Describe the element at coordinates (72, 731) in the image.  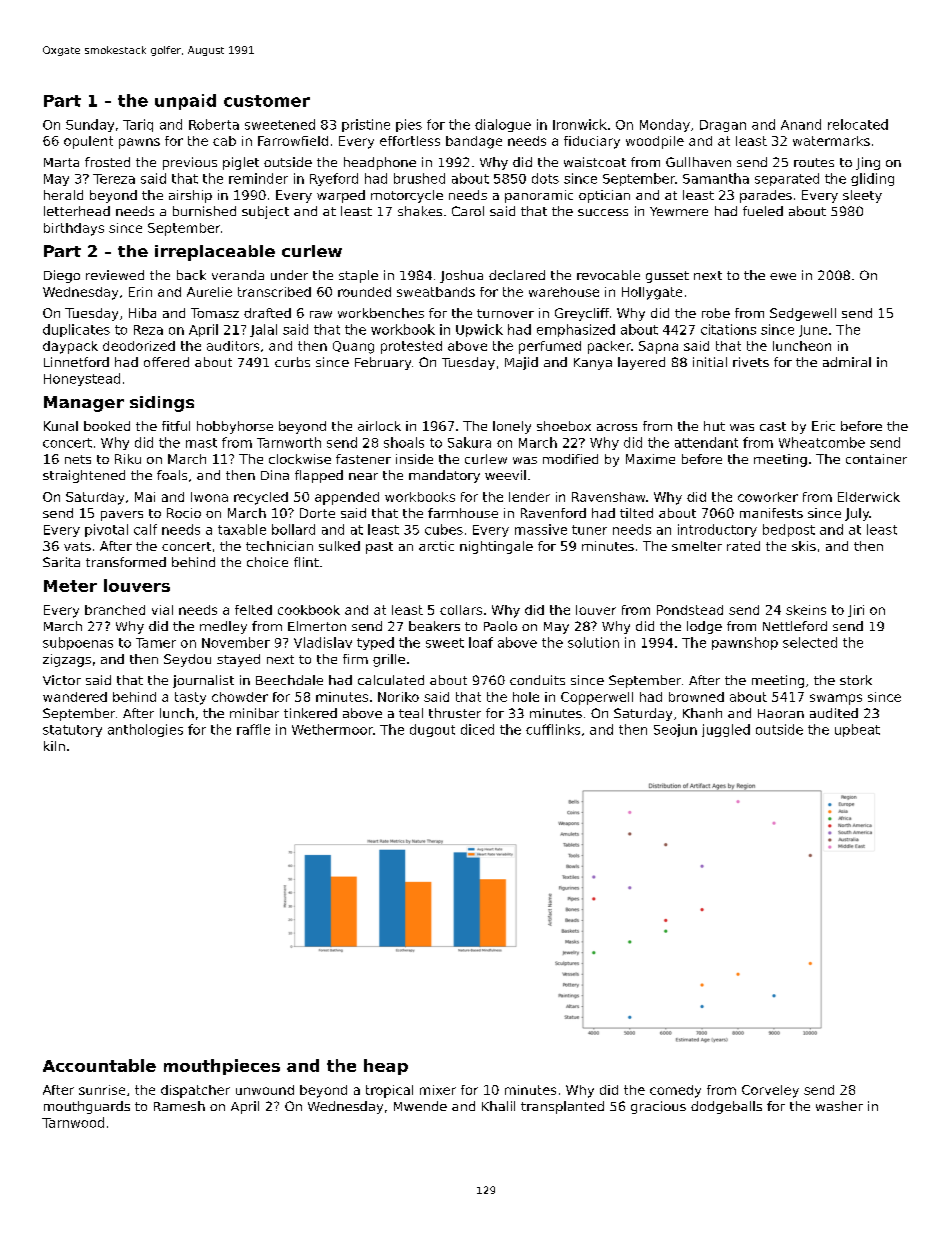
I see `statutory` at that location.
